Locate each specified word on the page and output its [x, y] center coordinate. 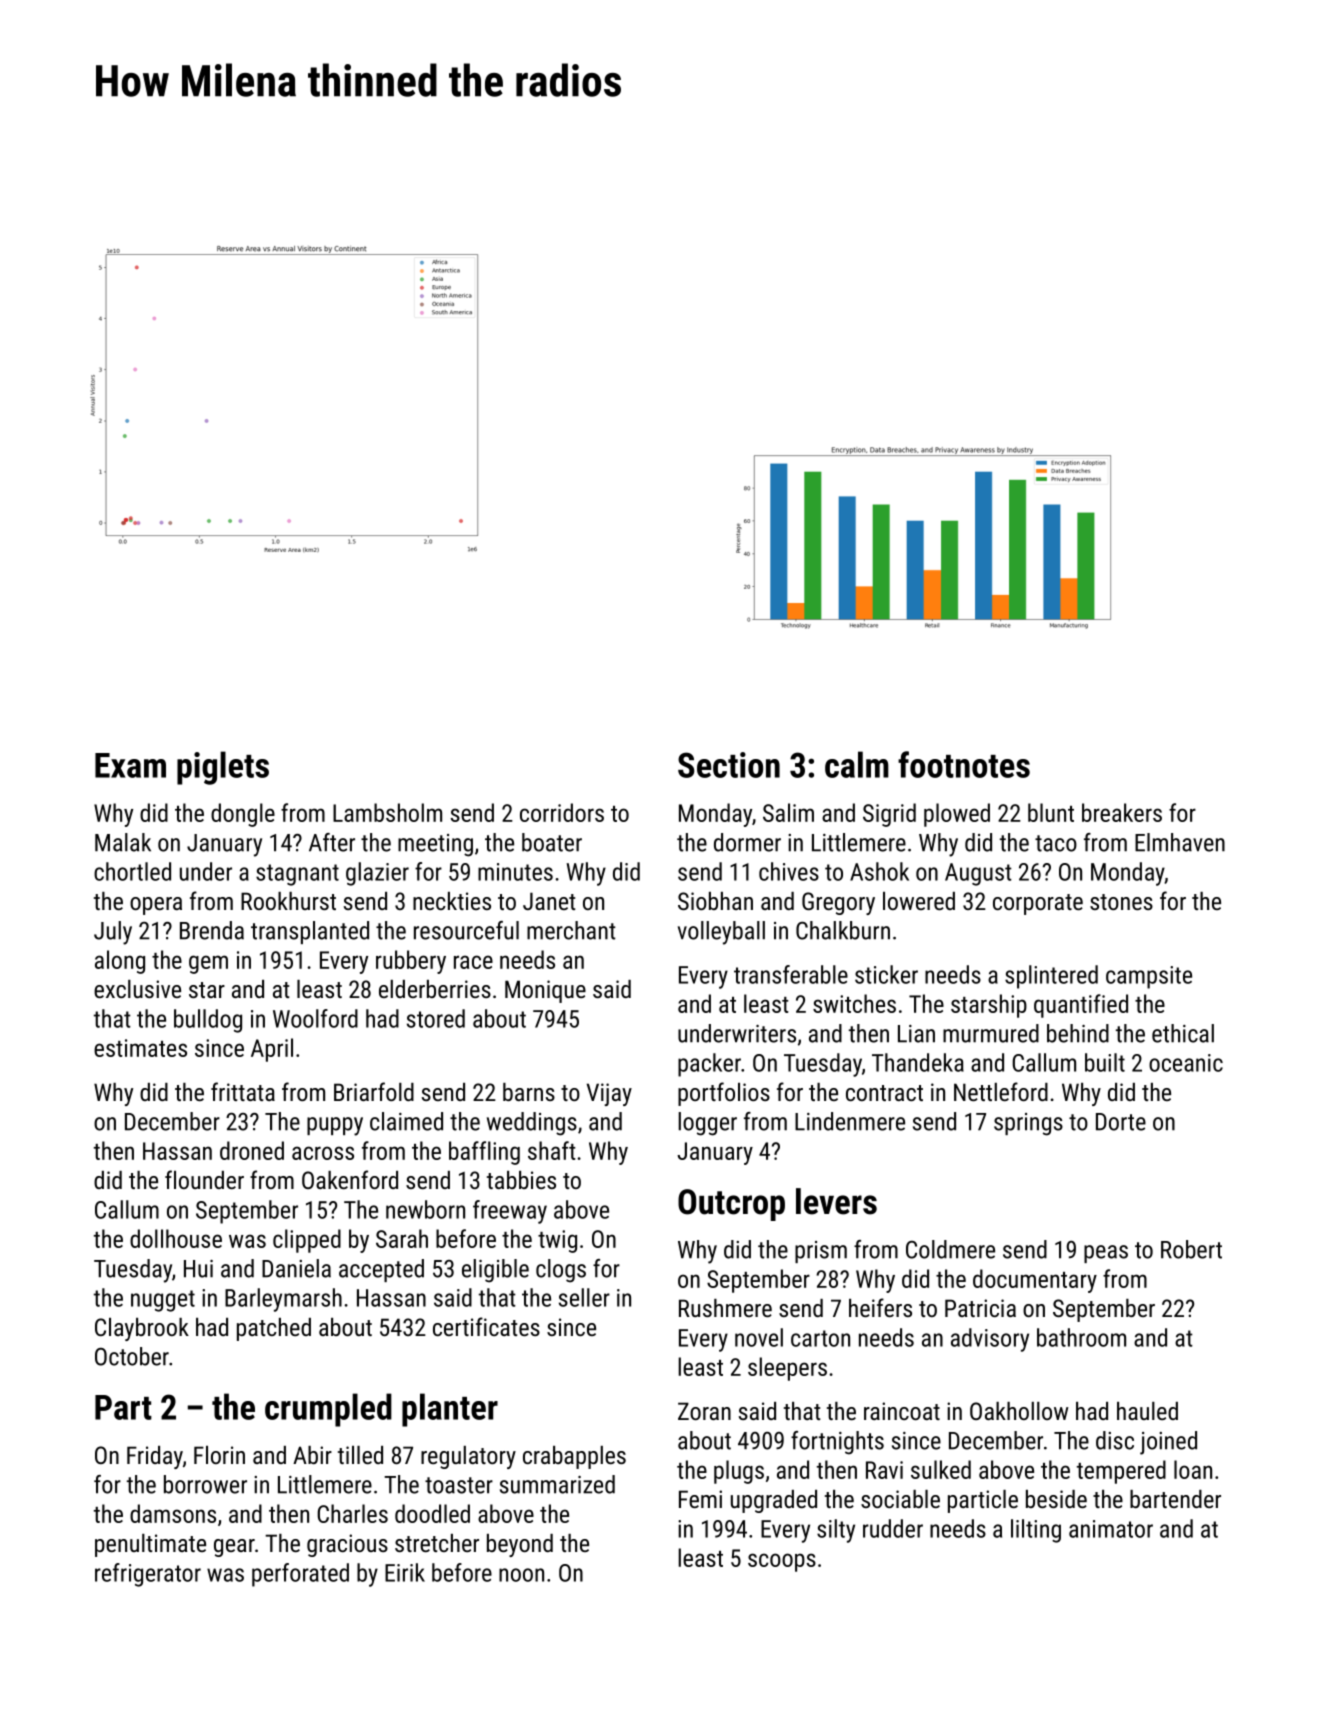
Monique [545, 991]
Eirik [405, 1572]
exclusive [137, 989]
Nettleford [1001, 1091]
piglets [223, 768]
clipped [307, 1241]
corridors [562, 812]
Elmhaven [1180, 842]
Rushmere [725, 1308]
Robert [1191, 1249]
